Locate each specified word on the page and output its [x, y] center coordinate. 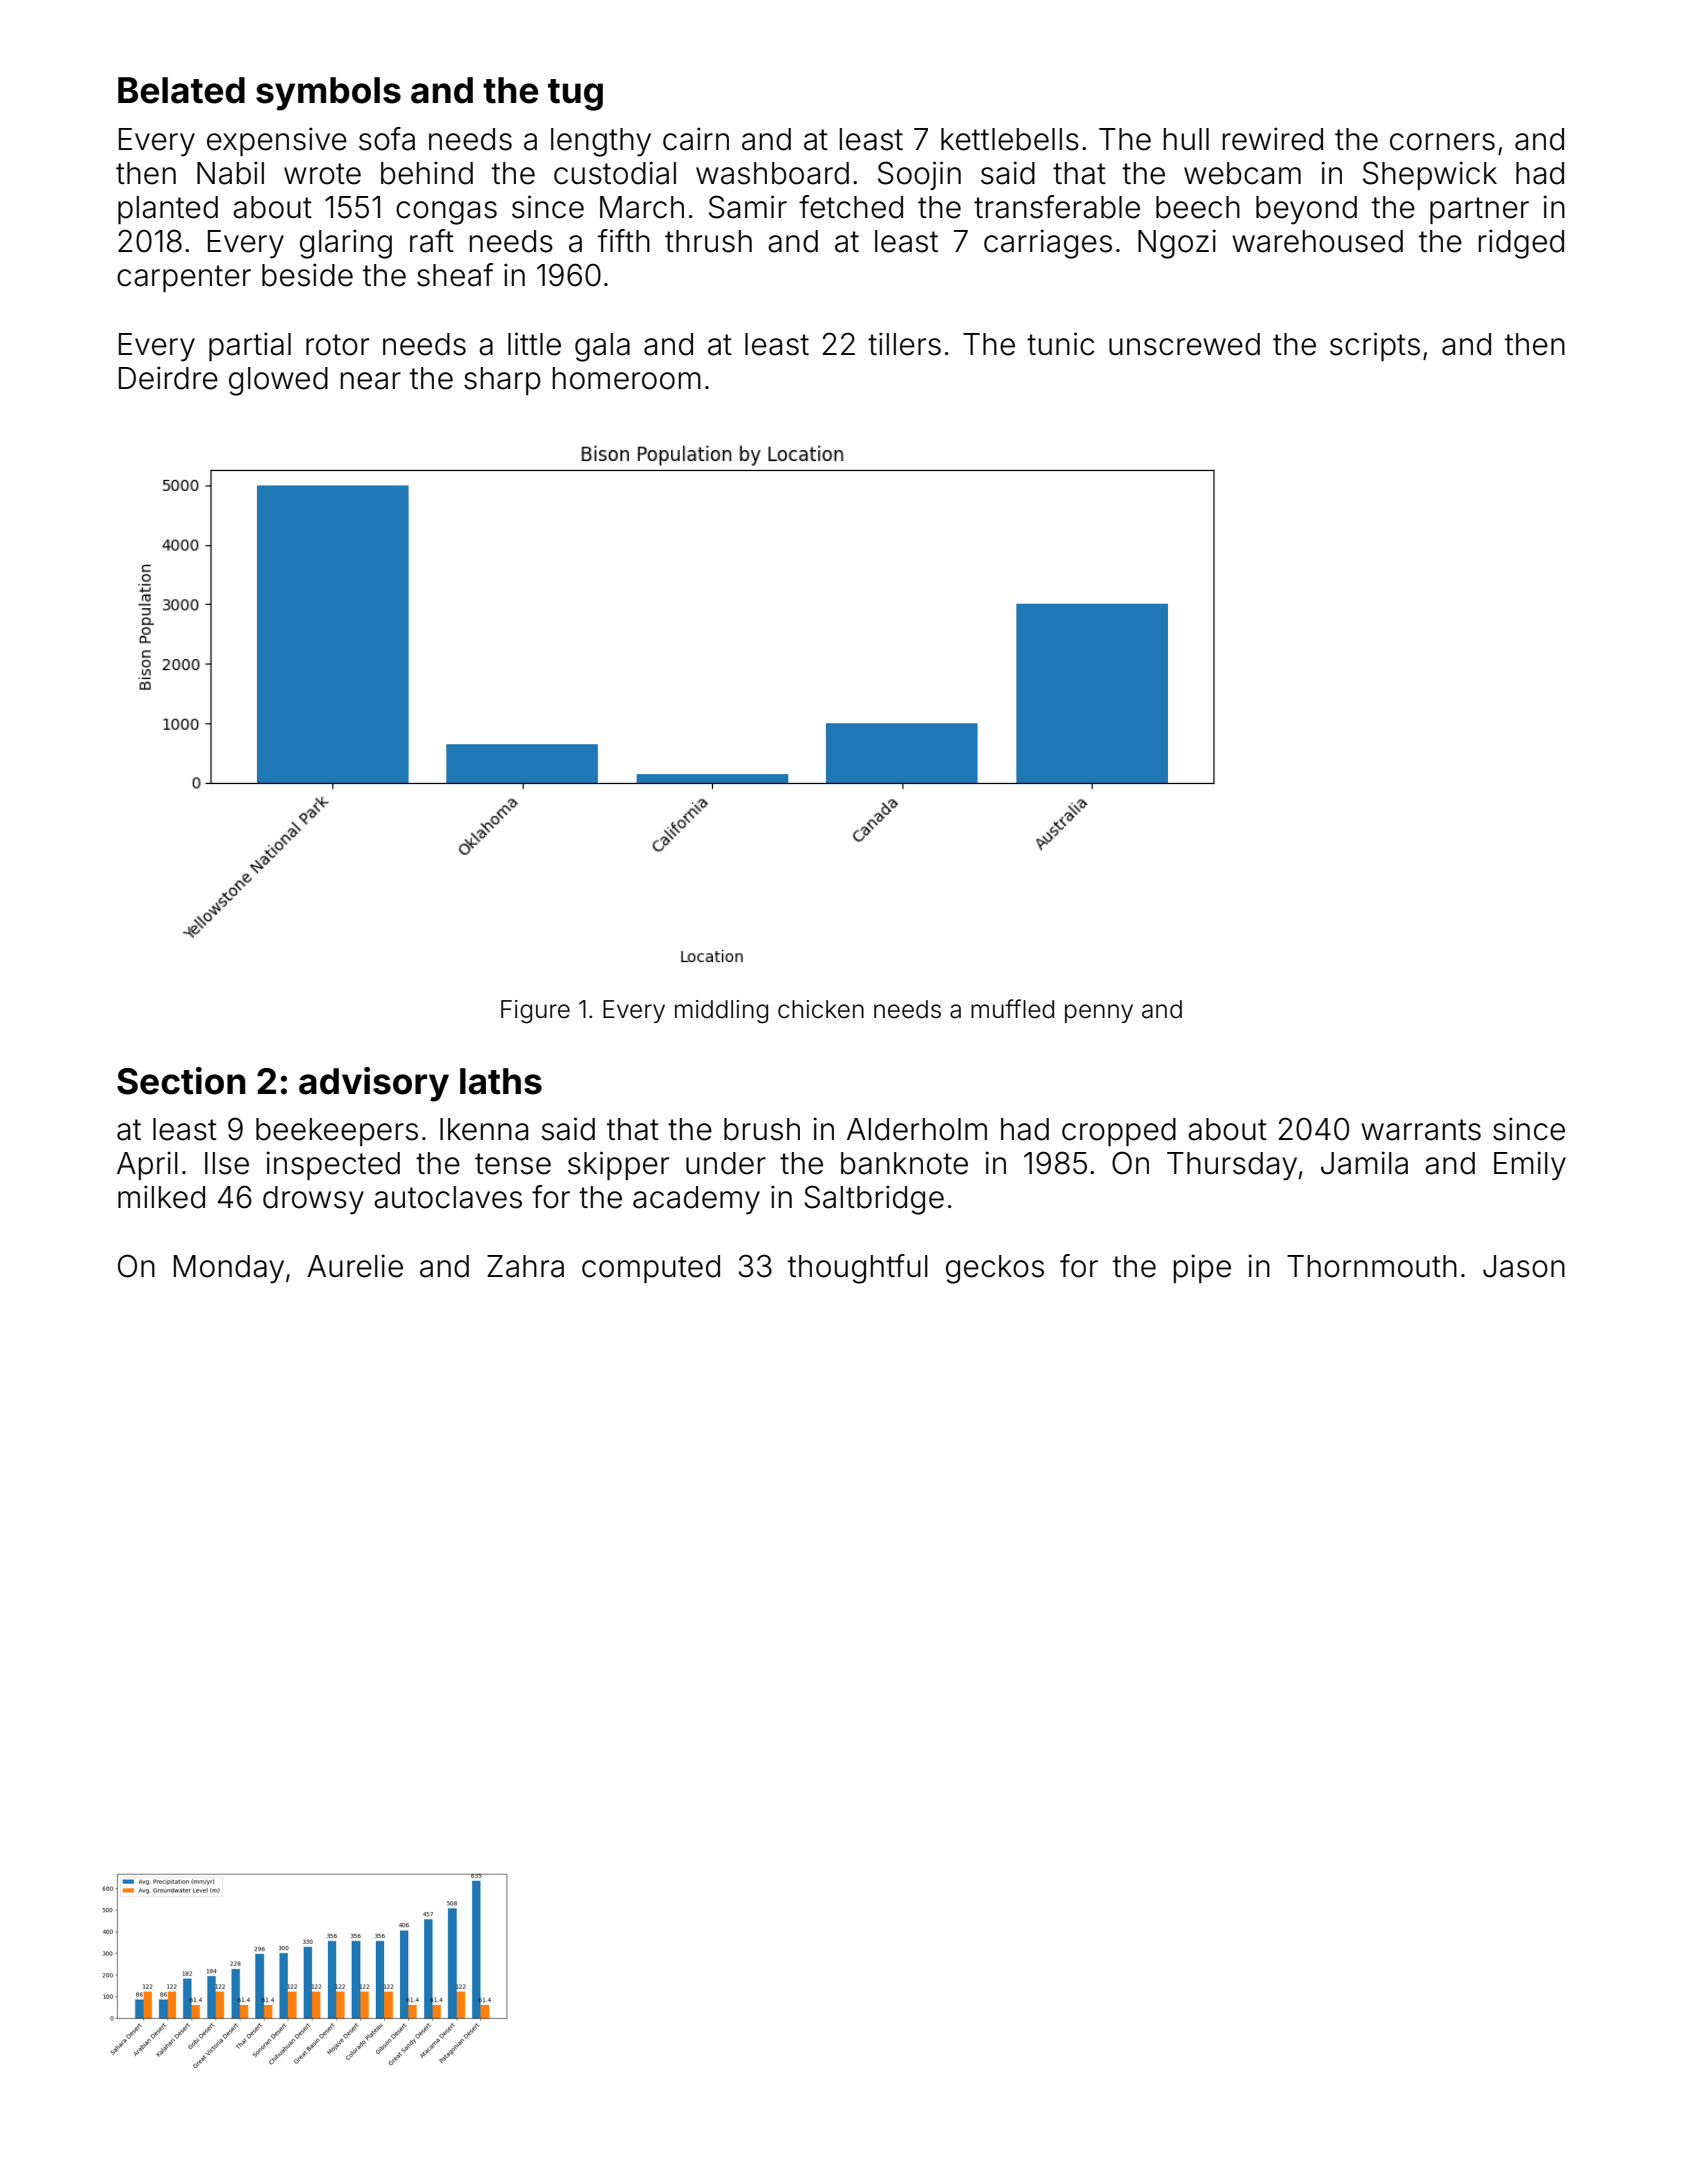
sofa [387, 139]
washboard [772, 173]
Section [181, 1081]
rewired [1273, 139]
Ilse [227, 1163]
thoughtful [858, 1269]
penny [1099, 1013]
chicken [821, 1009]
